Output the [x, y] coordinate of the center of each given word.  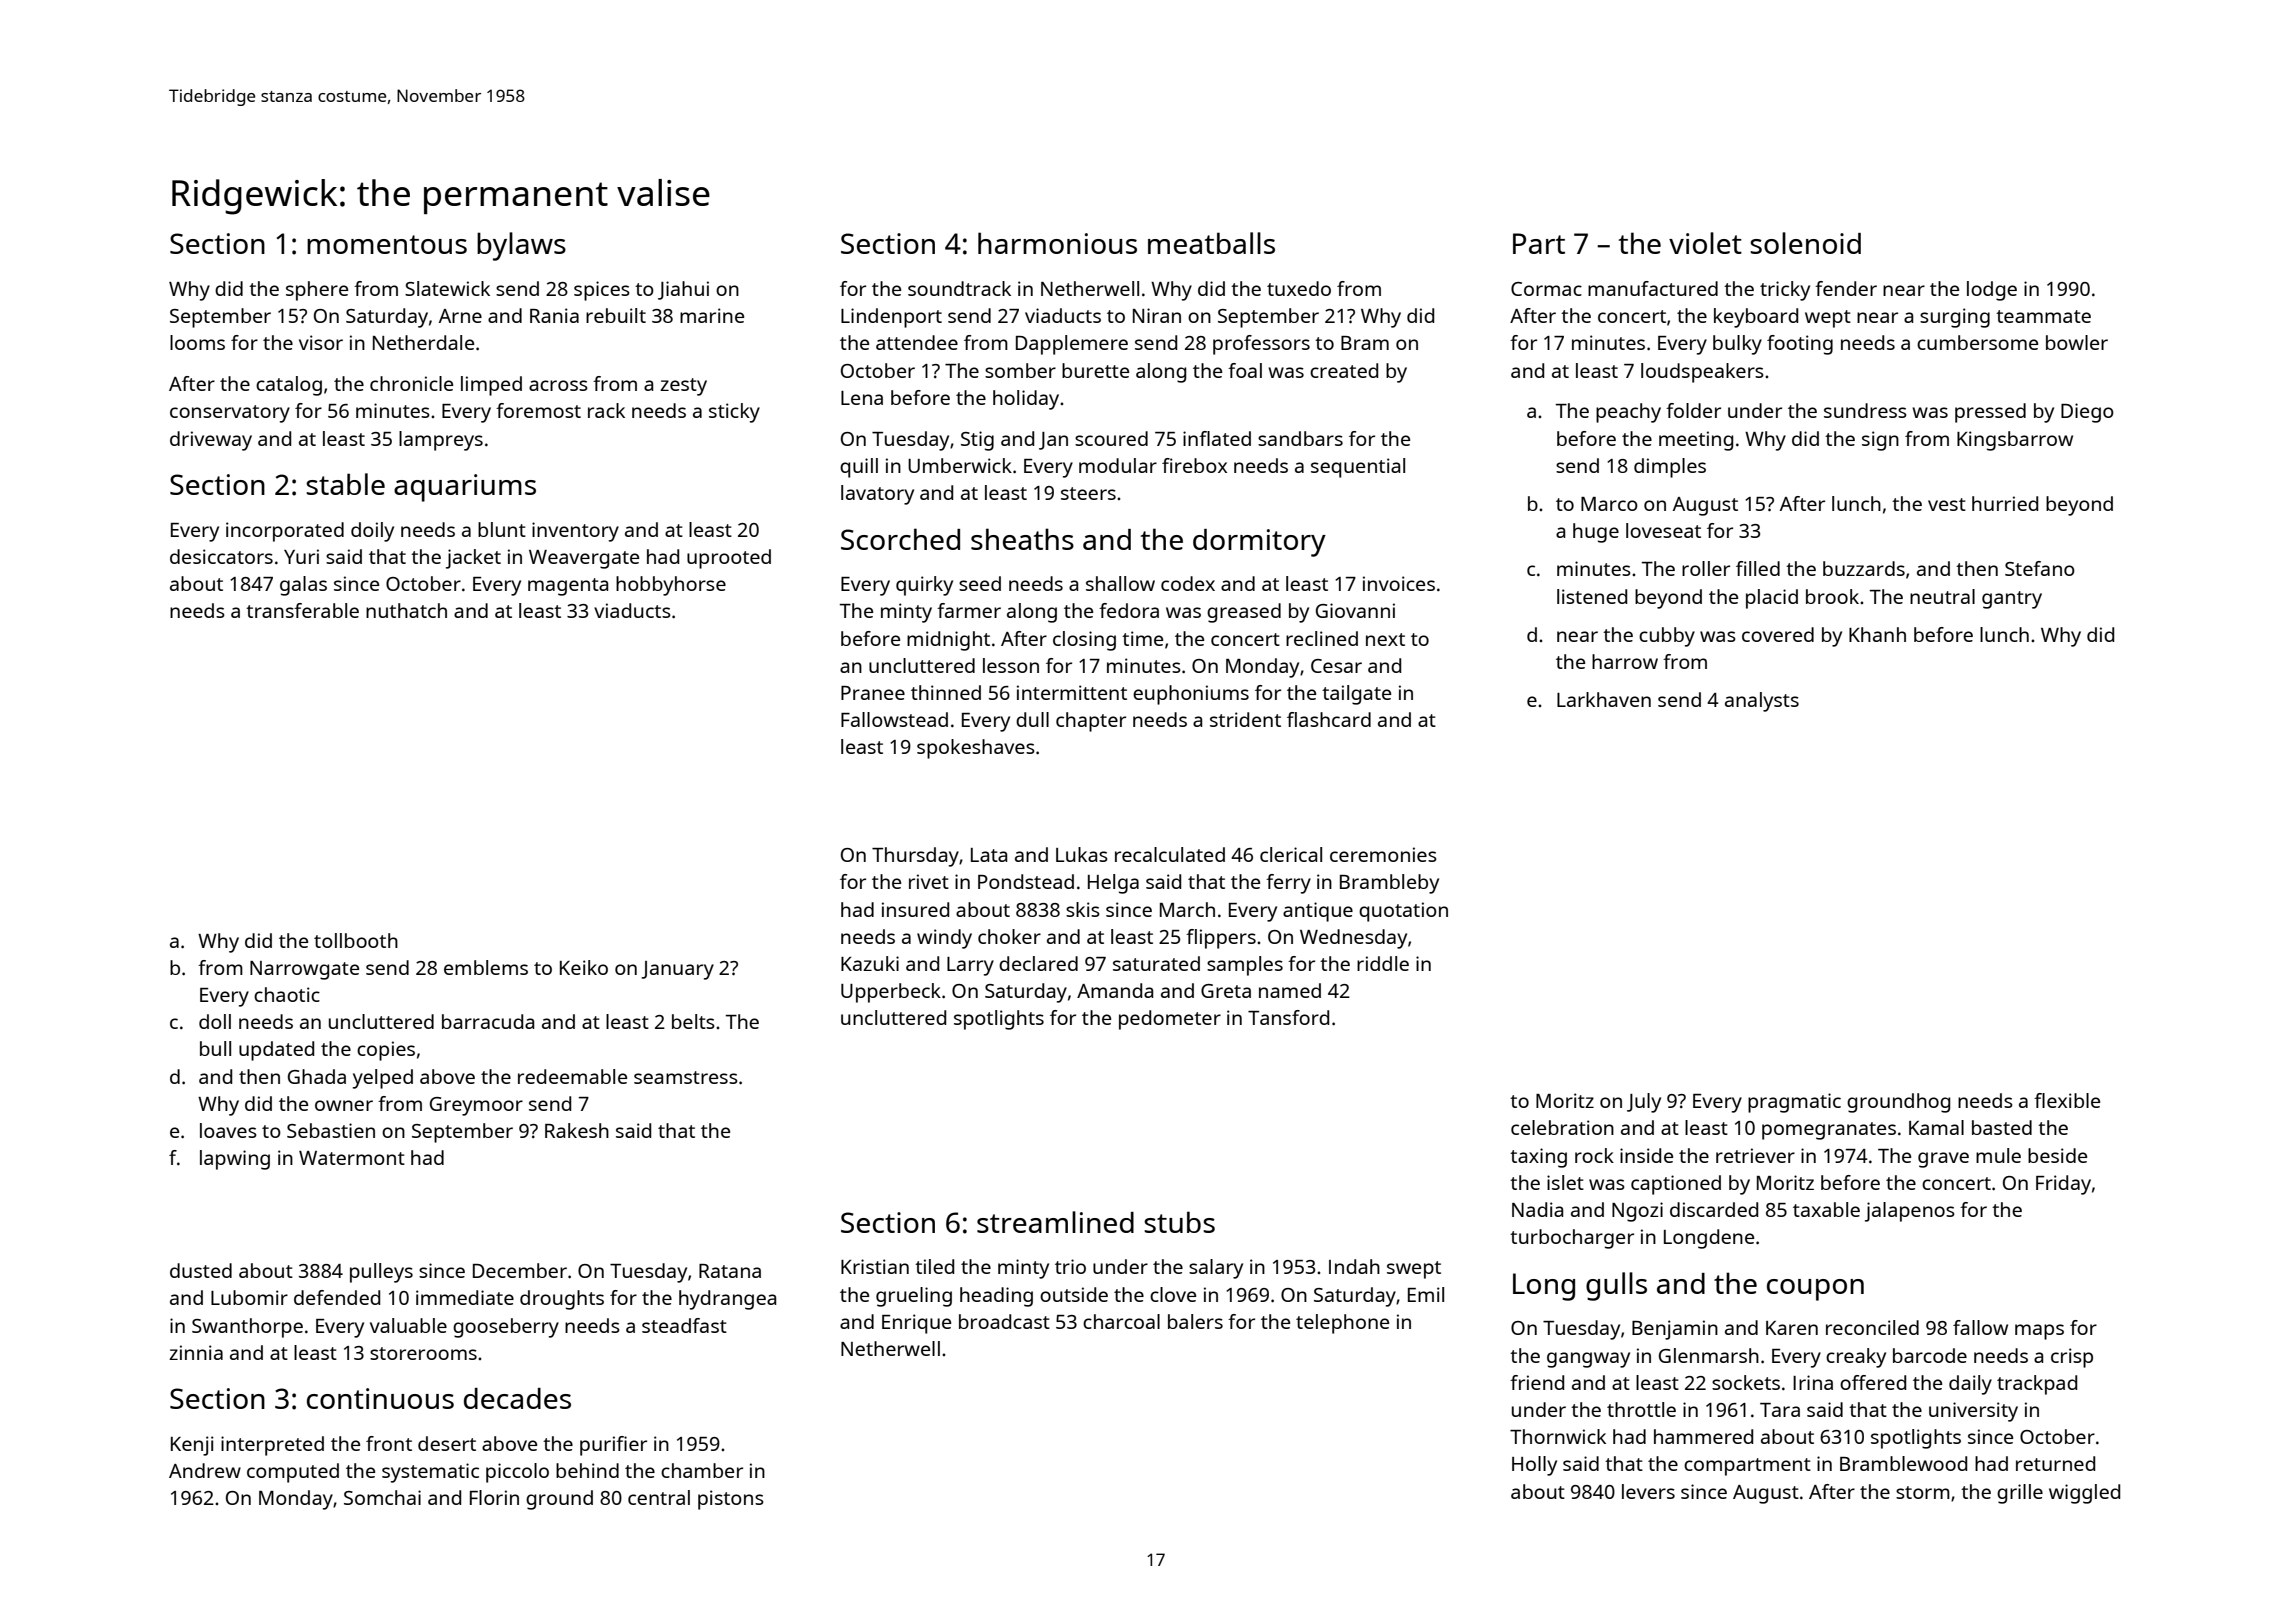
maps [2039, 1332]
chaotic [287, 994]
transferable [302, 610]
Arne [460, 316]
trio [1070, 1266]
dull [1032, 719]
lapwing [235, 1160]
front [389, 1443]
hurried [2005, 503]
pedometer [1170, 1020]
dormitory [1259, 543]
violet [1705, 243]
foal [1245, 370]
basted [2002, 1127]
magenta [568, 587]
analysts [1762, 702]
